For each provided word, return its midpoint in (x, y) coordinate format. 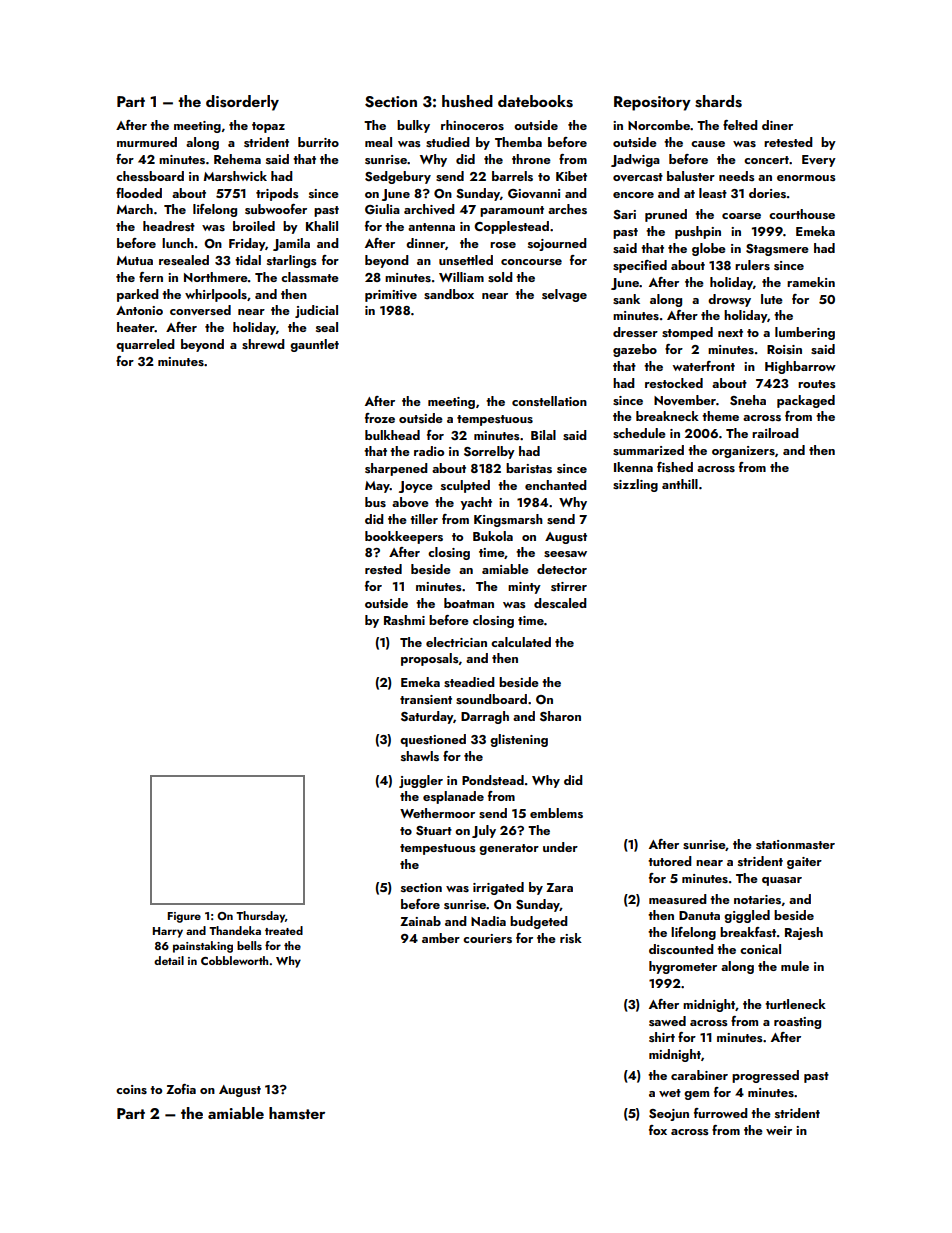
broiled (254, 226)
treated (284, 930)
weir (779, 1130)
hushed (467, 101)
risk (571, 938)
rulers (752, 265)
